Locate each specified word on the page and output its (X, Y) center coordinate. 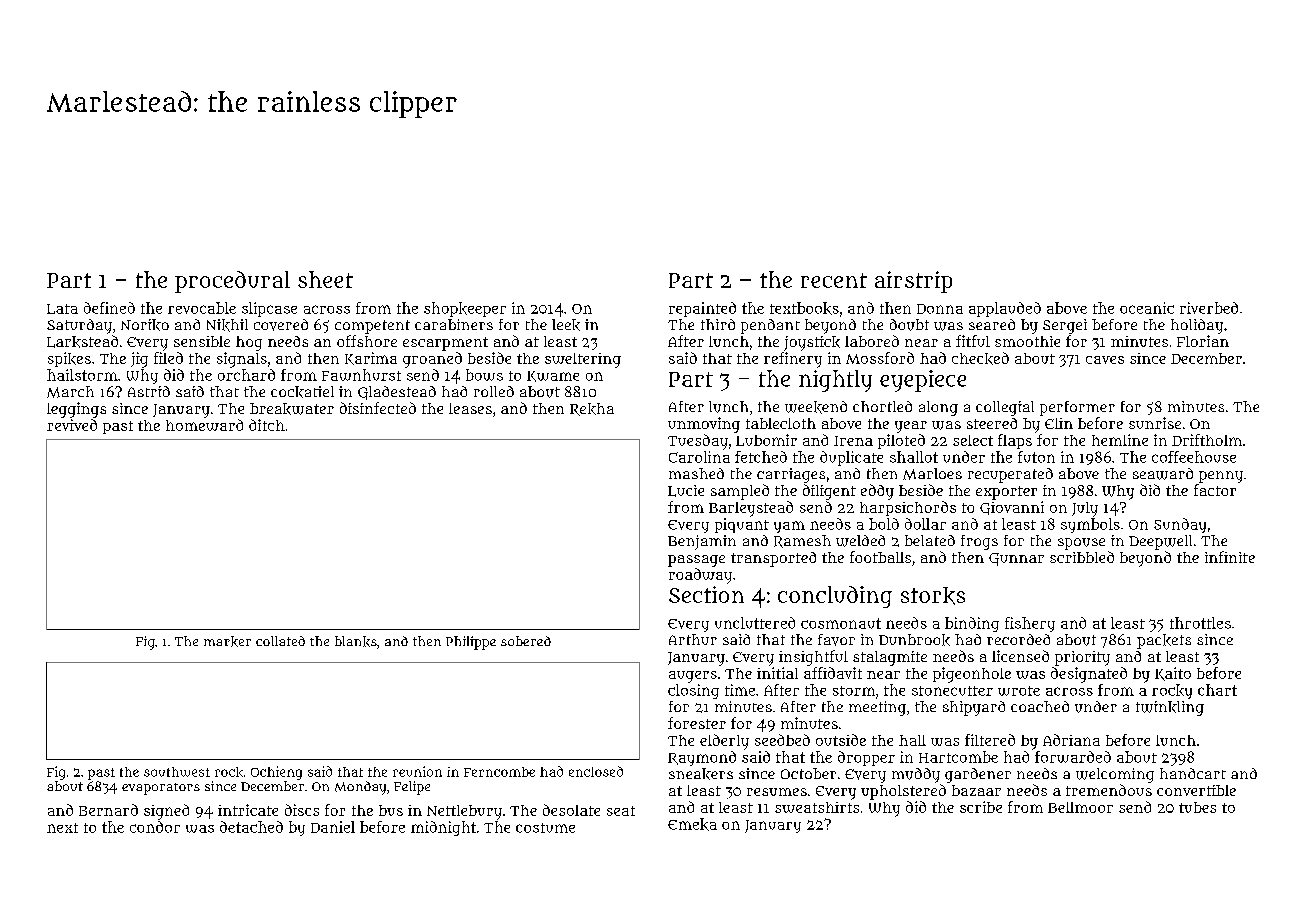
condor (155, 827)
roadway (700, 576)
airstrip (913, 282)
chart (1217, 690)
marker (227, 641)
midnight (443, 828)
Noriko (145, 325)
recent (834, 280)
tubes (1197, 807)
